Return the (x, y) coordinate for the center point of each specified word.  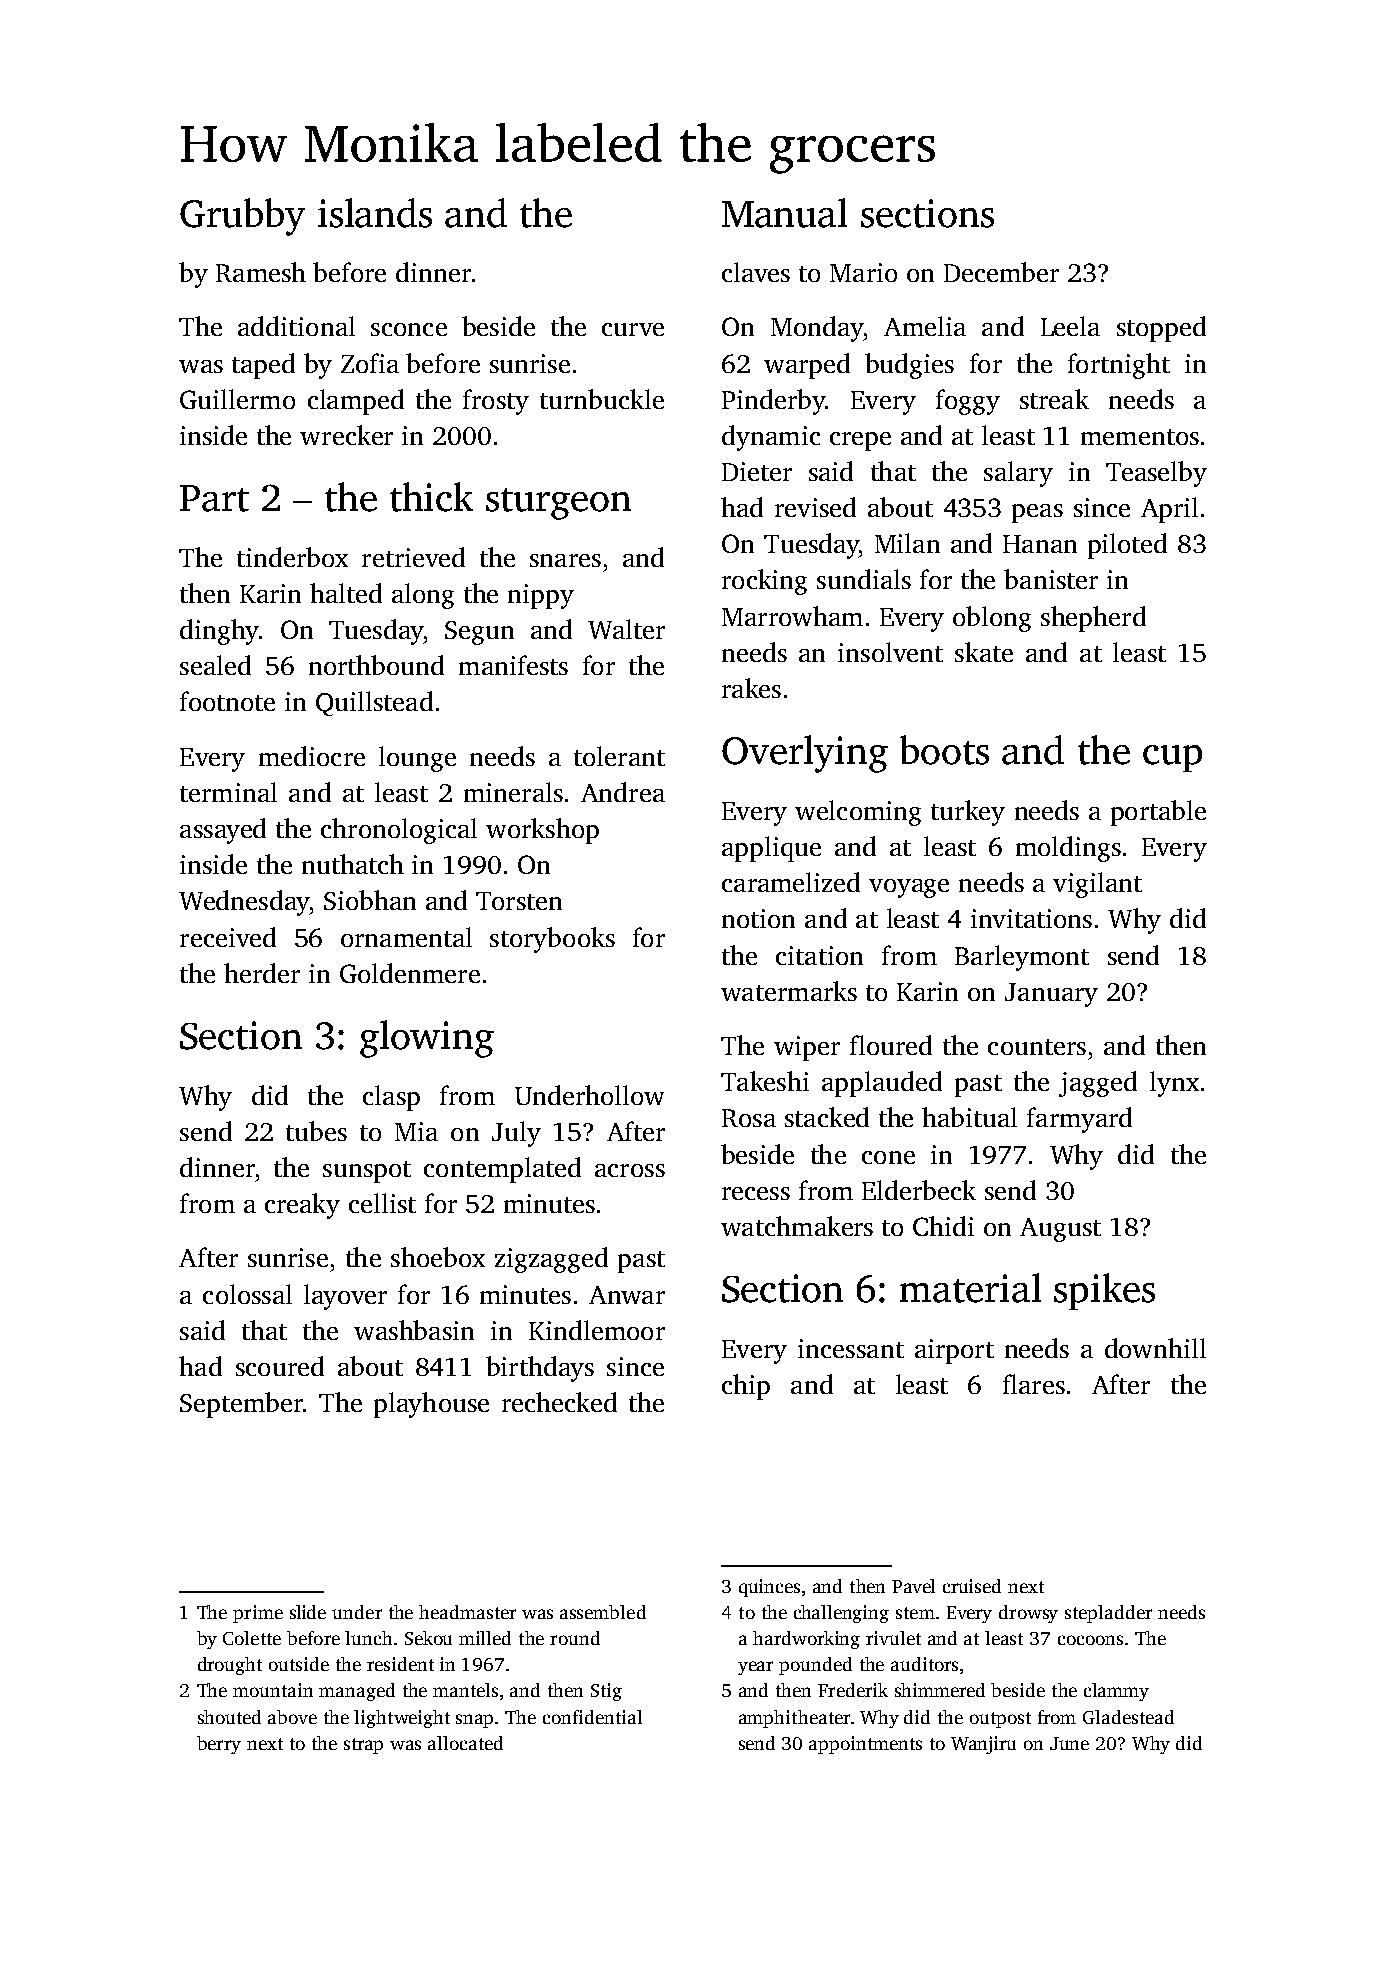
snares (565, 560)
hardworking (806, 1640)
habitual (969, 1117)
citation (819, 955)
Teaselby (1156, 474)
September (241, 1405)
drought (230, 1666)
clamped (356, 402)
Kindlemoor (597, 1330)
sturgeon (558, 504)
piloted (1127, 546)
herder (262, 973)
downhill (1155, 1348)
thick (431, 497)
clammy (1116, 1692)
